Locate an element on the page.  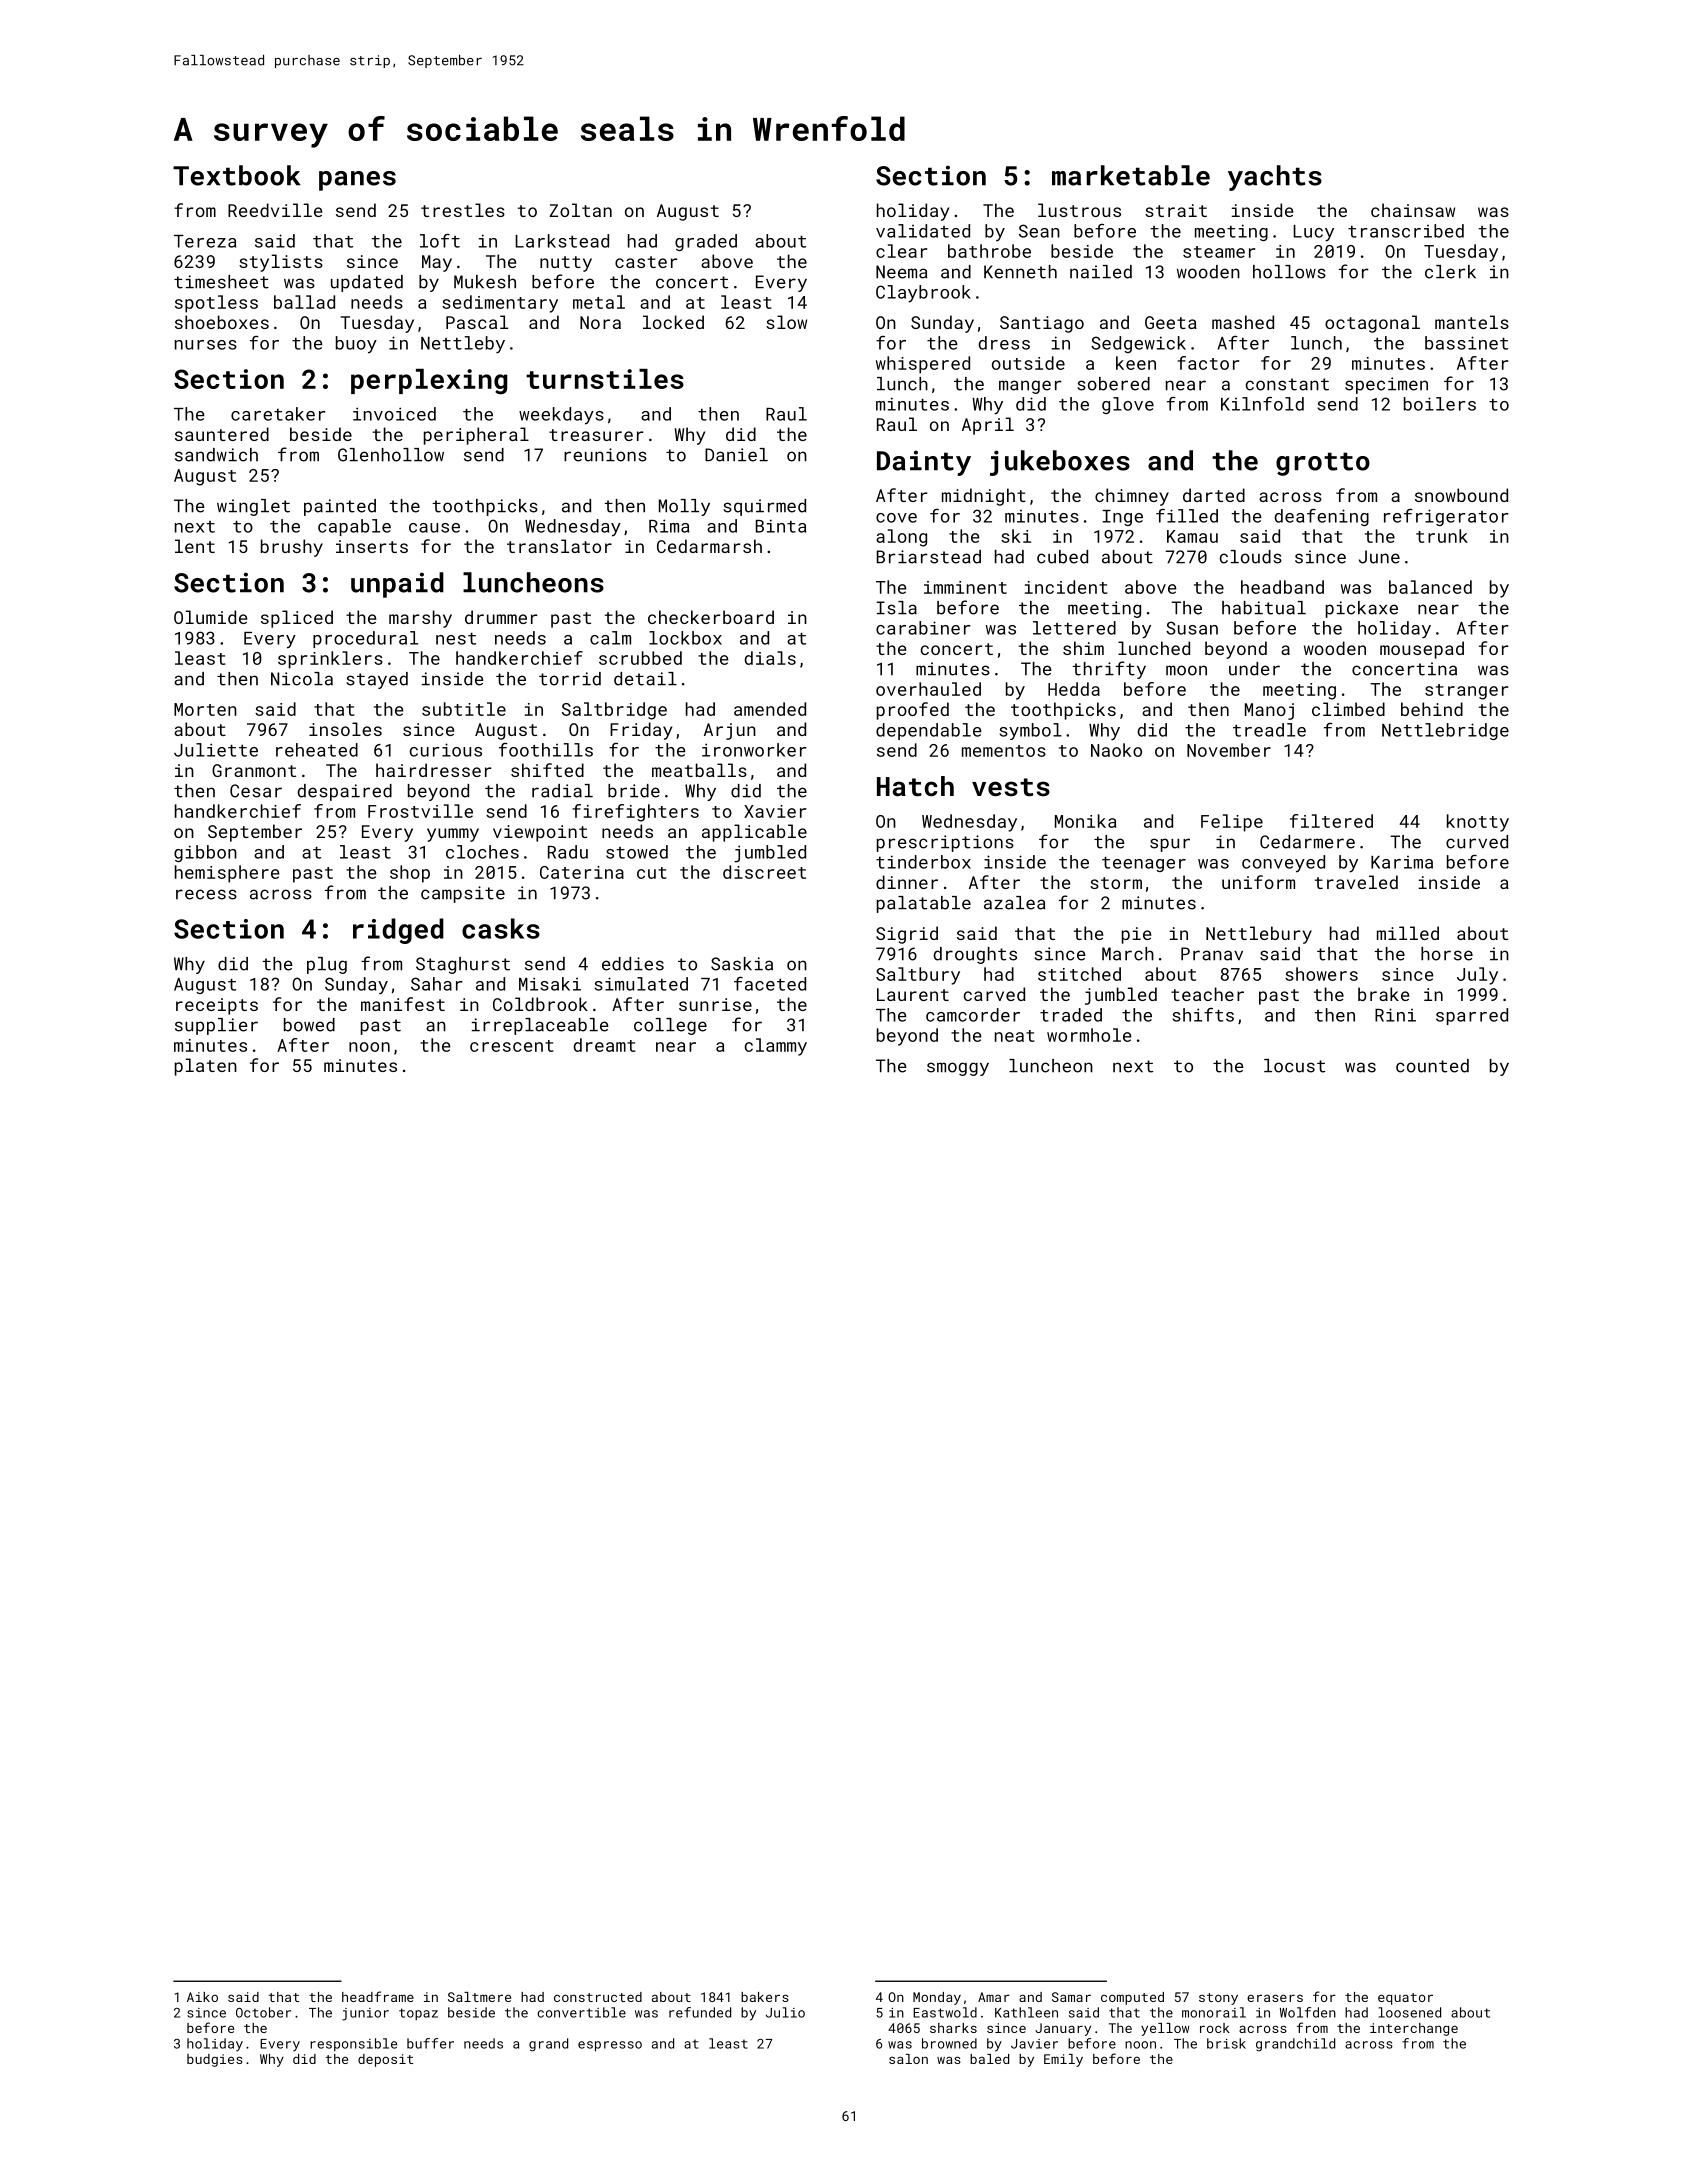
Zoltan is located at coordinates (581, 210).
